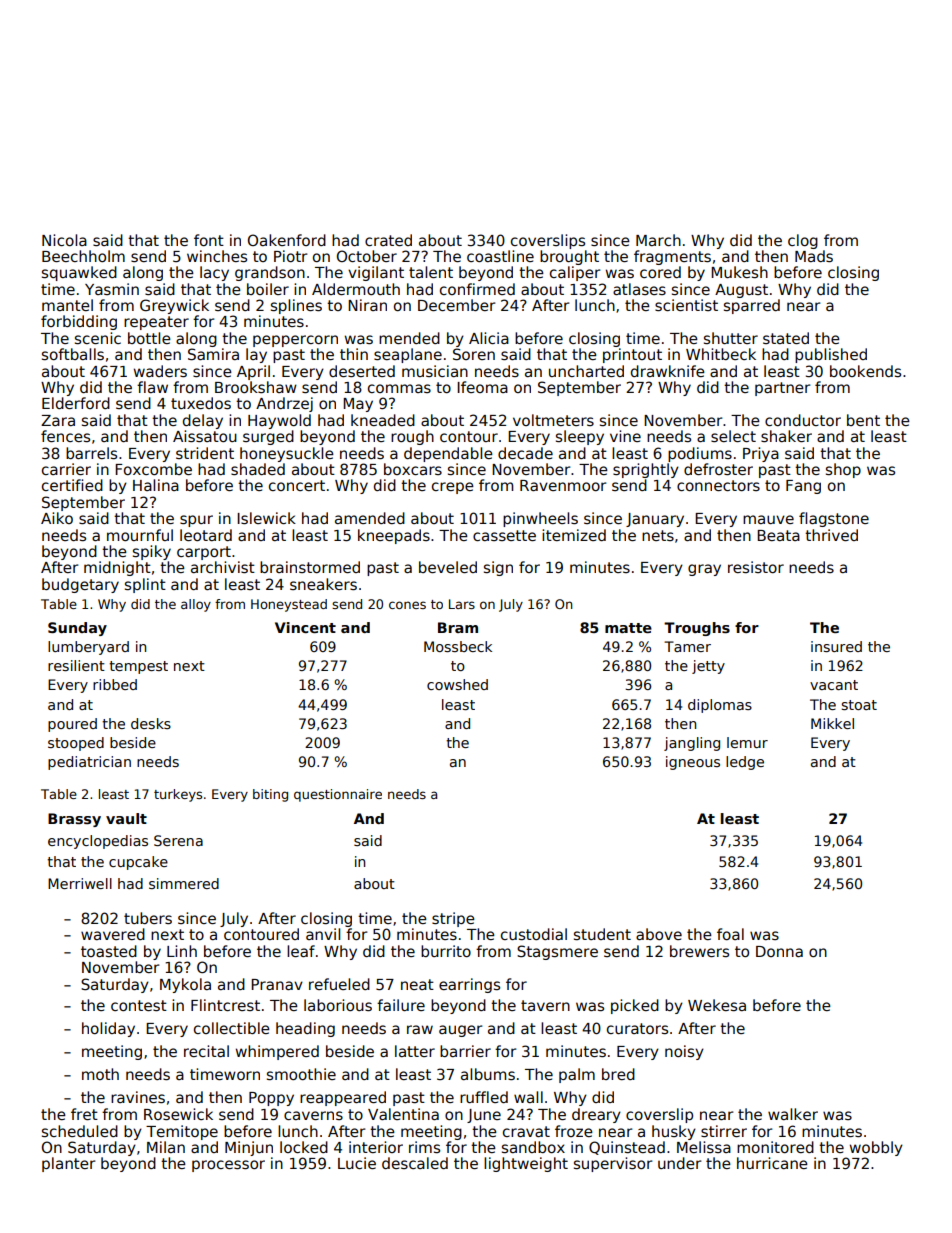 The height and width of the image is (1233, 952). Describe the element at coordinates (67, 305) in the image. I see `mantel` at that location.
